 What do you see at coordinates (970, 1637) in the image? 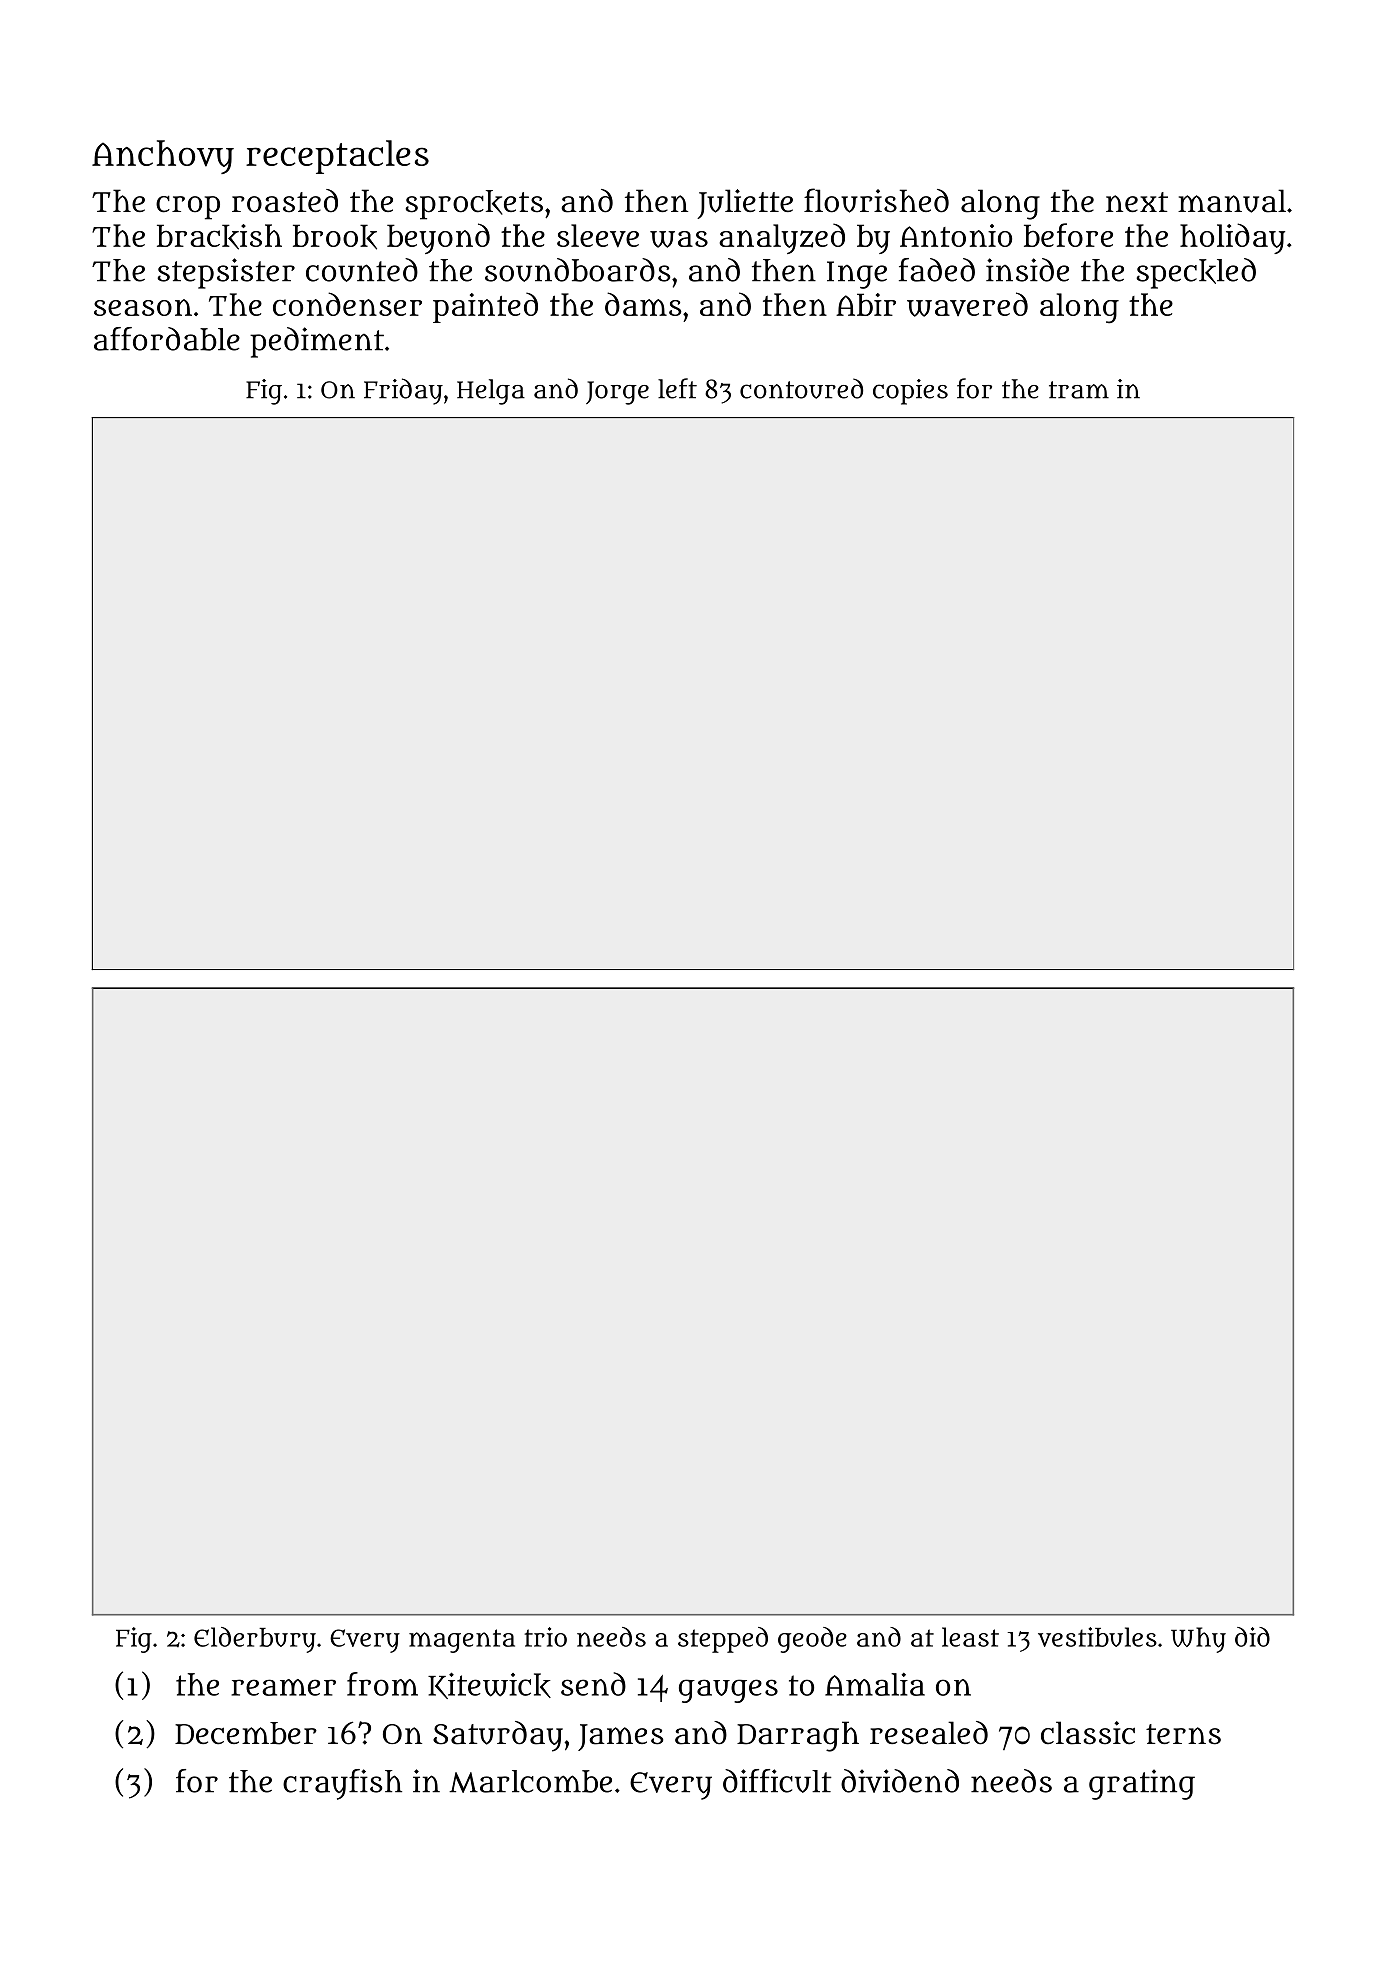
I see `least` at bounding box center [970, 1637].
